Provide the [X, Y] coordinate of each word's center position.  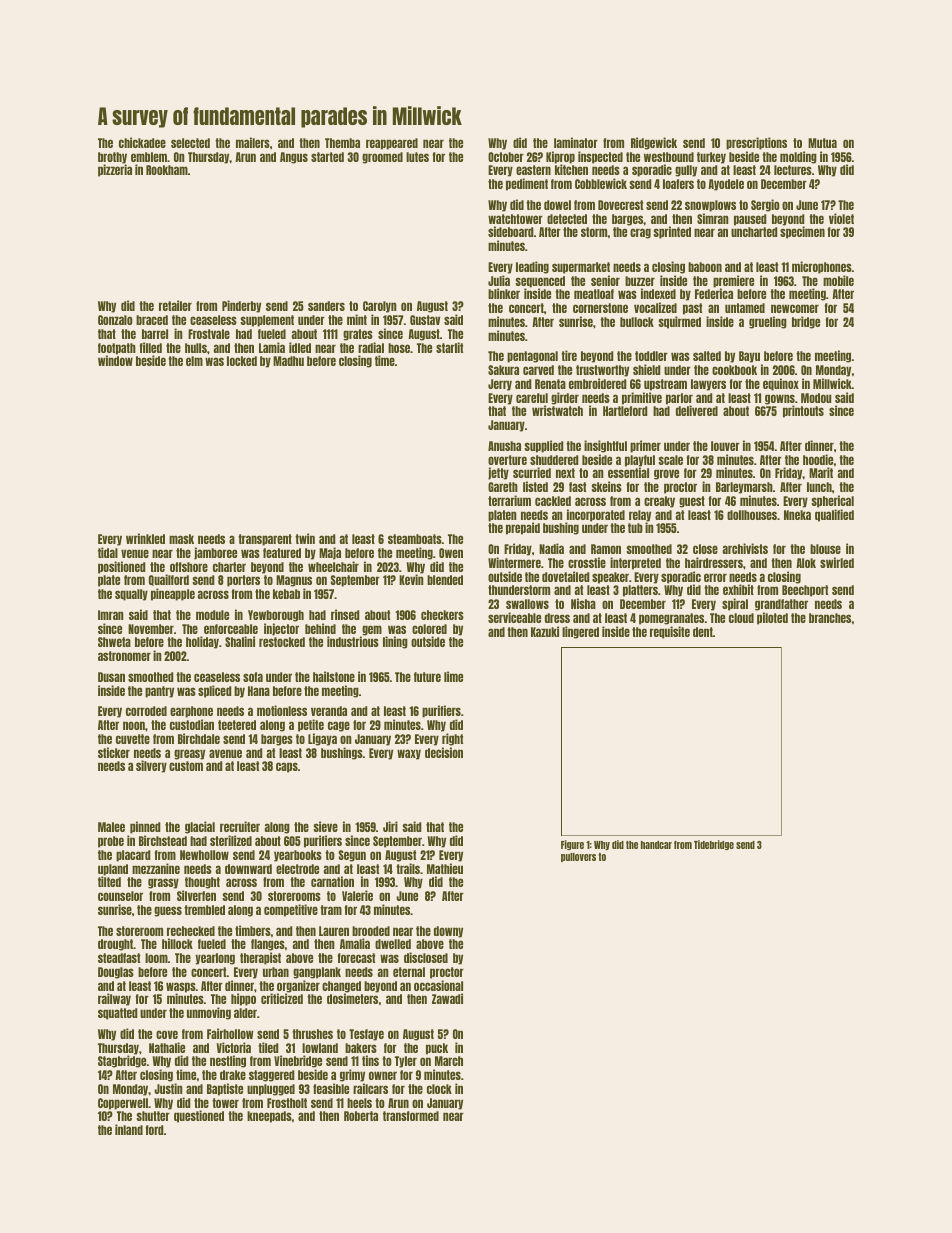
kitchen [571, 170]
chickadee [142, 142]
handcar [656, 845]
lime [453, 676]
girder [565, 398]
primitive [642, 398]
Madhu [288, 361]
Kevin [411, 580]
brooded [371, 931]
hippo [243, 999]
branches [830, 618]
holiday [202, 642]
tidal [108, 552]
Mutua [822, 143]
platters [640, 591]
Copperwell [123, 1104]
